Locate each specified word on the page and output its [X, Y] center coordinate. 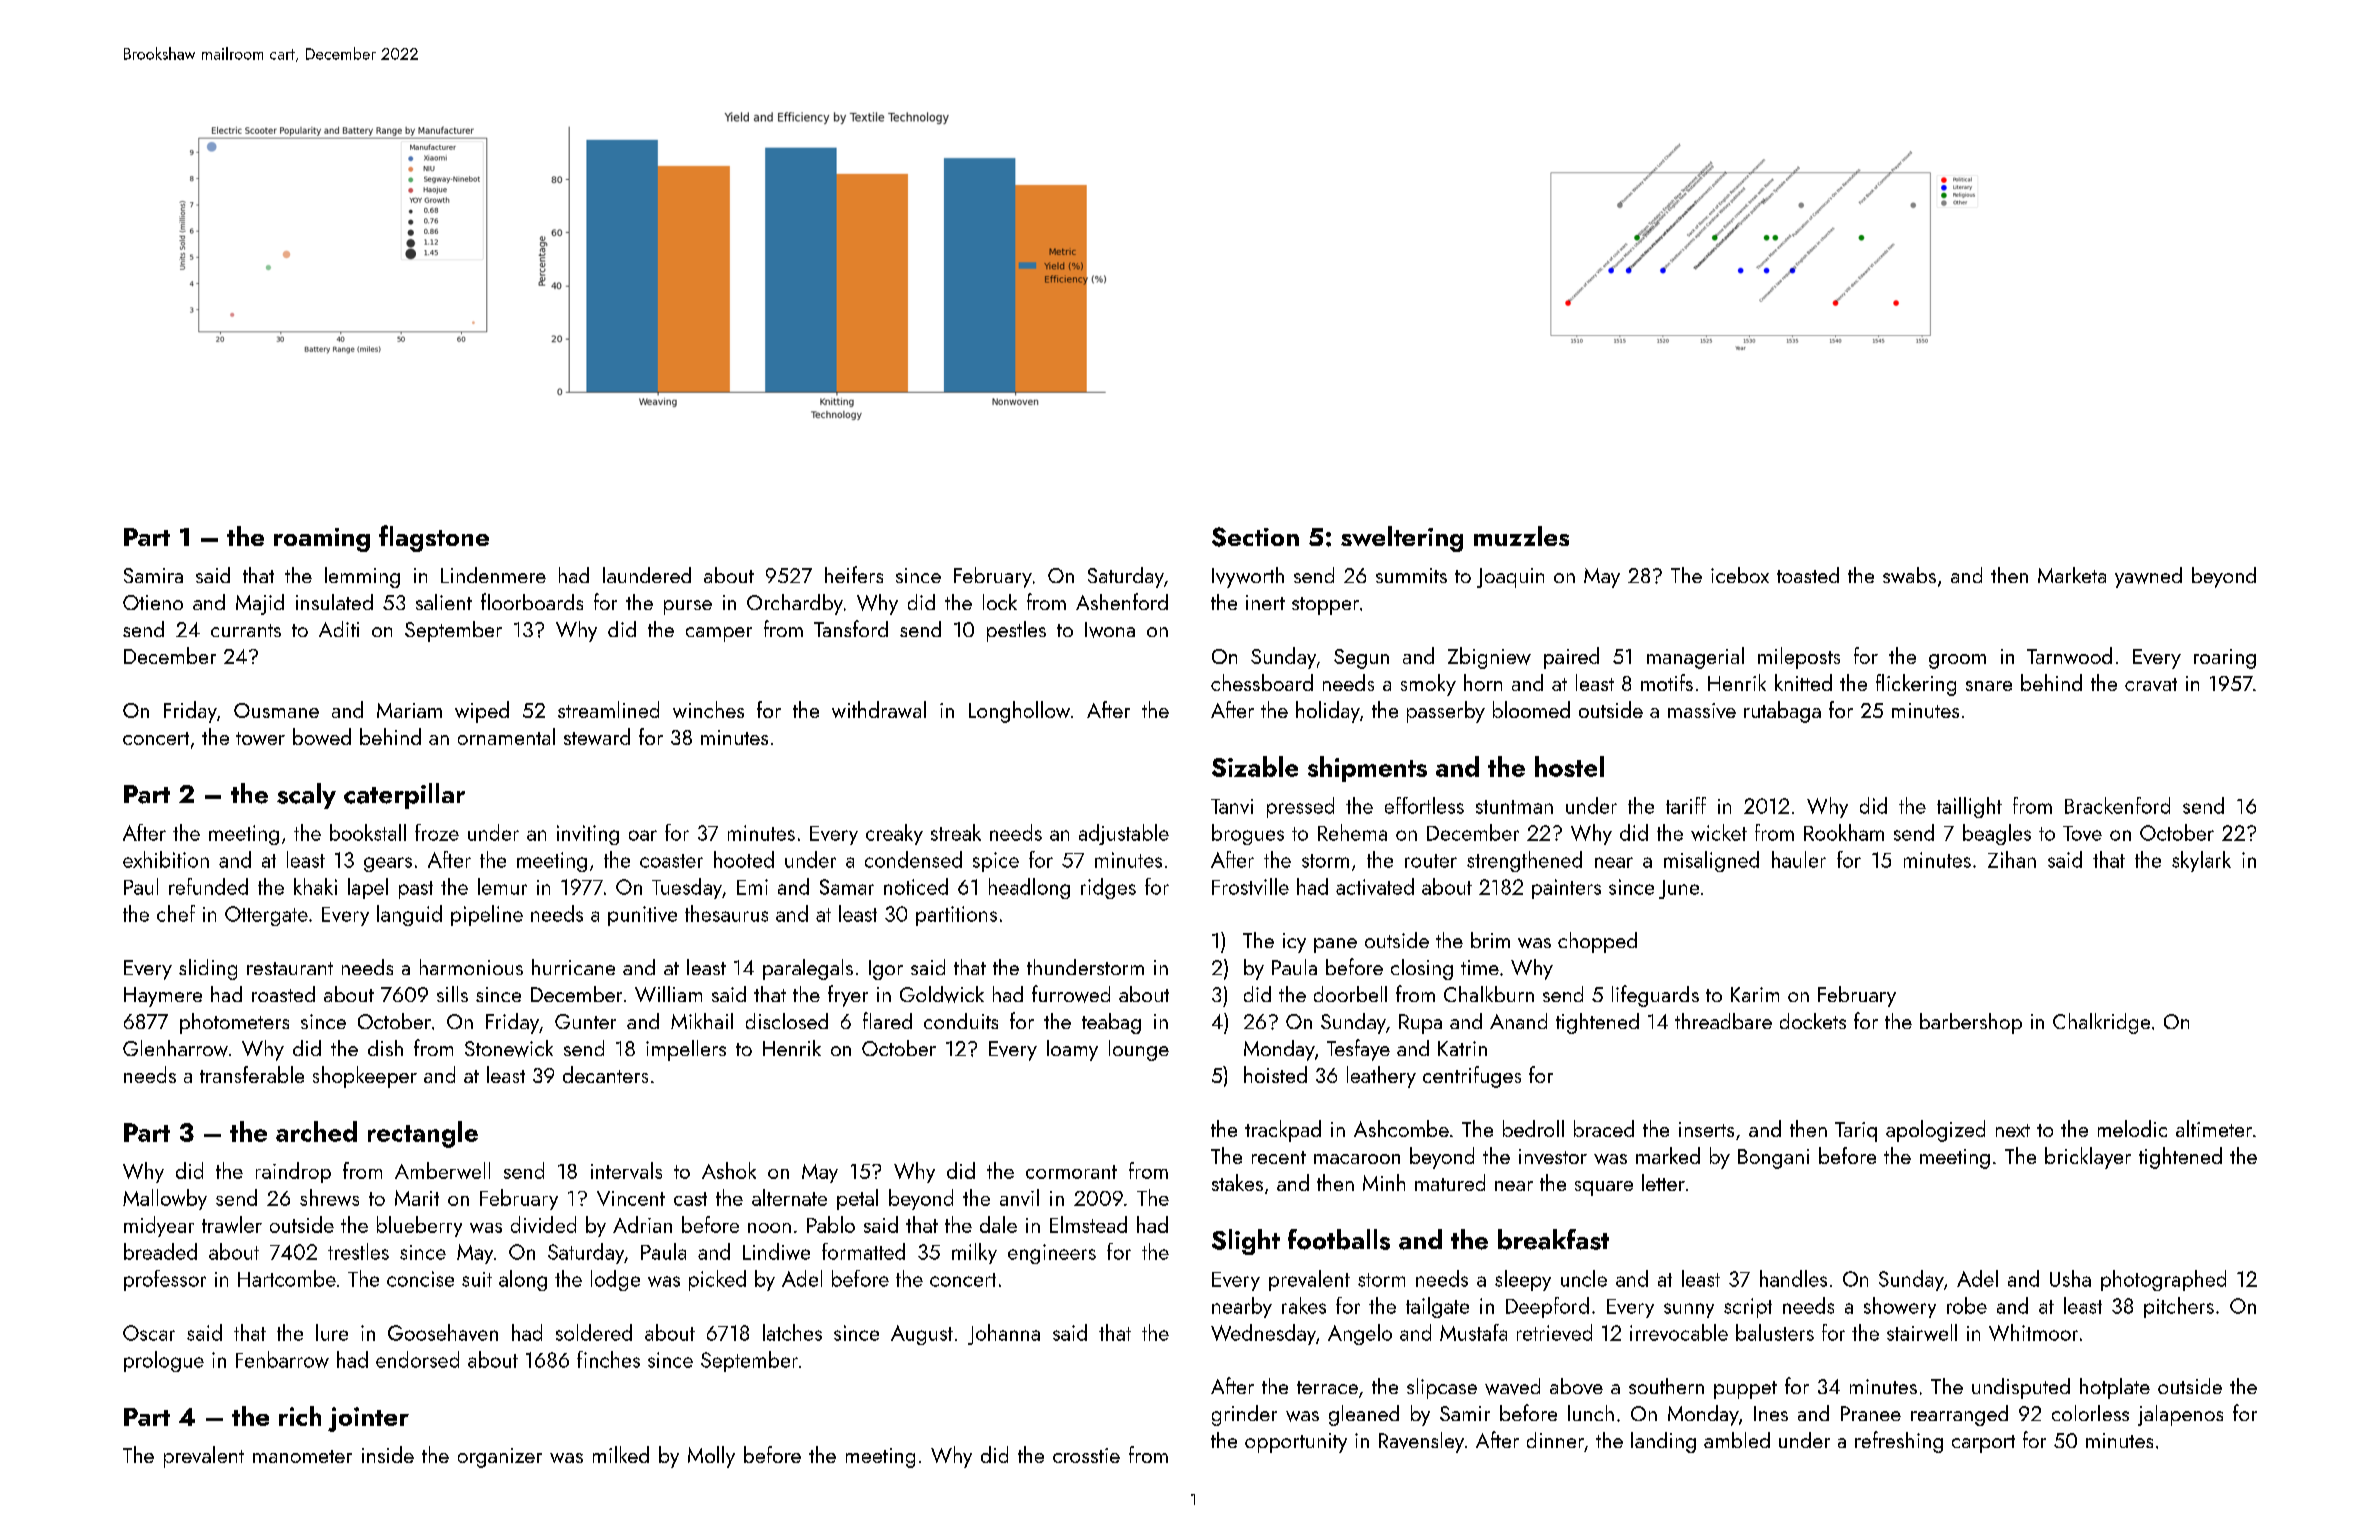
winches [708, 709]
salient [444, 602]
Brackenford [2117, 805]
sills [452, 994]
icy [1294, 943]
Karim [1755, 994]
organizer [500, 1458]
